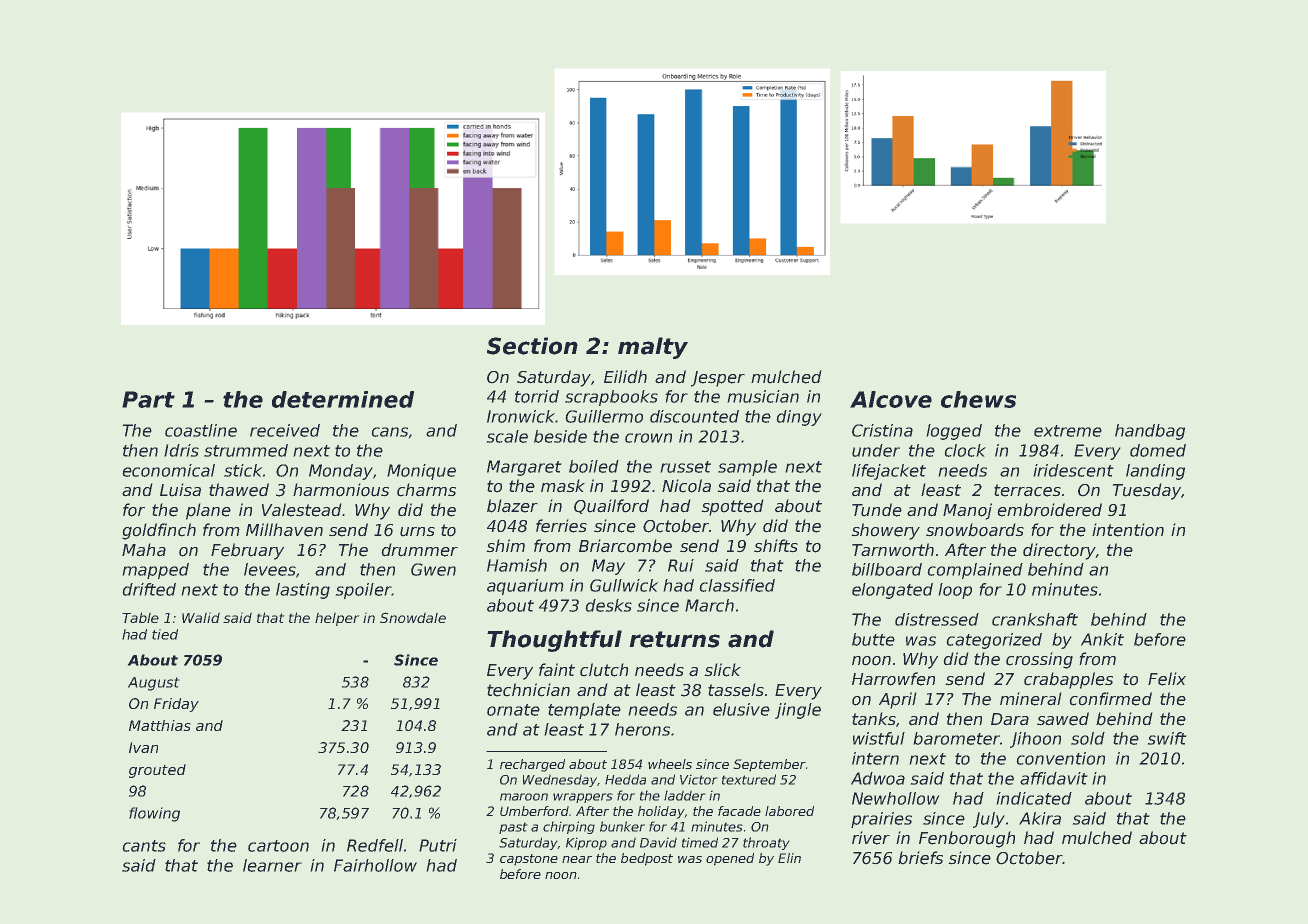 This page has width=1308, height=924. I want to click on Cristina, so click(882, 430).
